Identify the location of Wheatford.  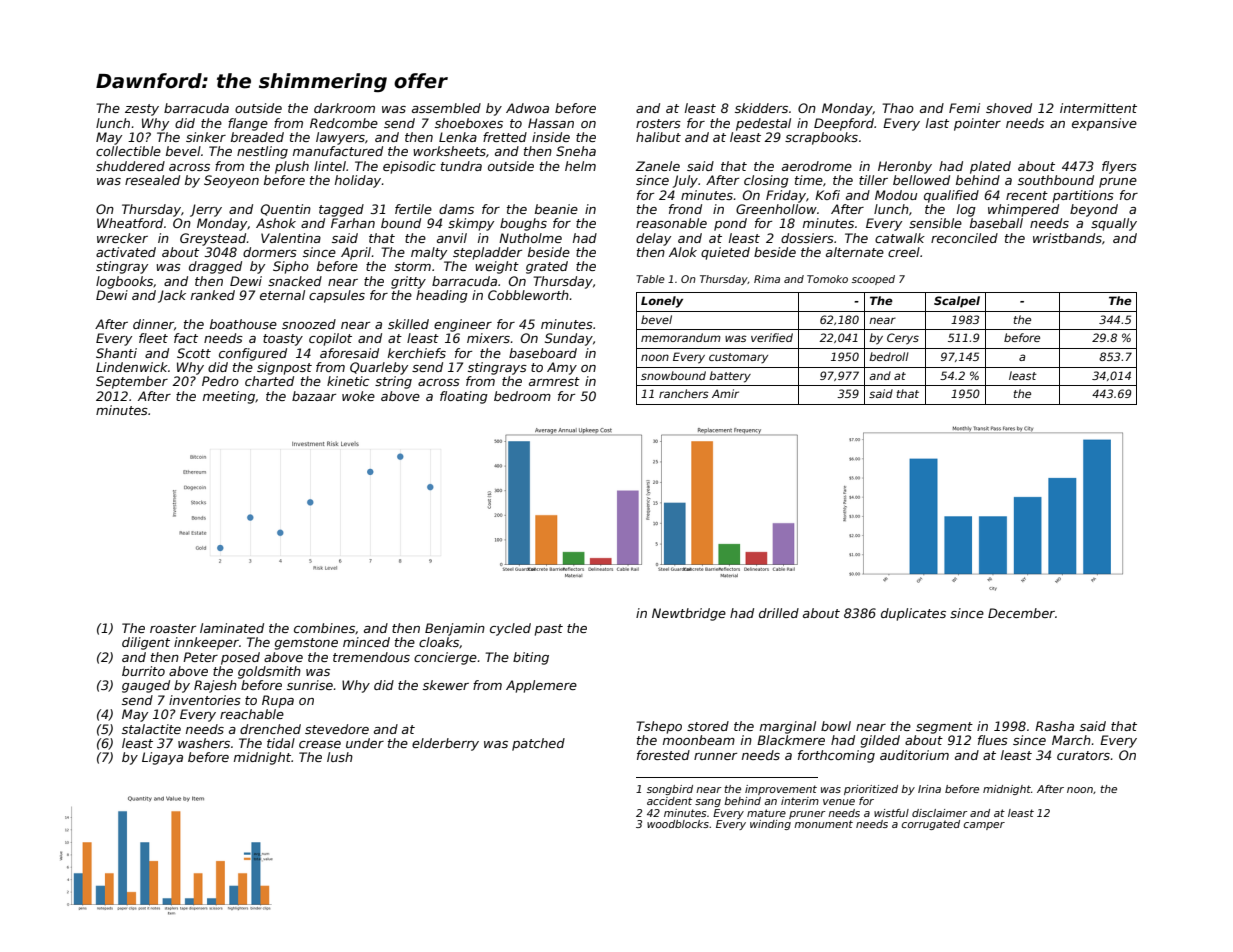
(130, 223).
